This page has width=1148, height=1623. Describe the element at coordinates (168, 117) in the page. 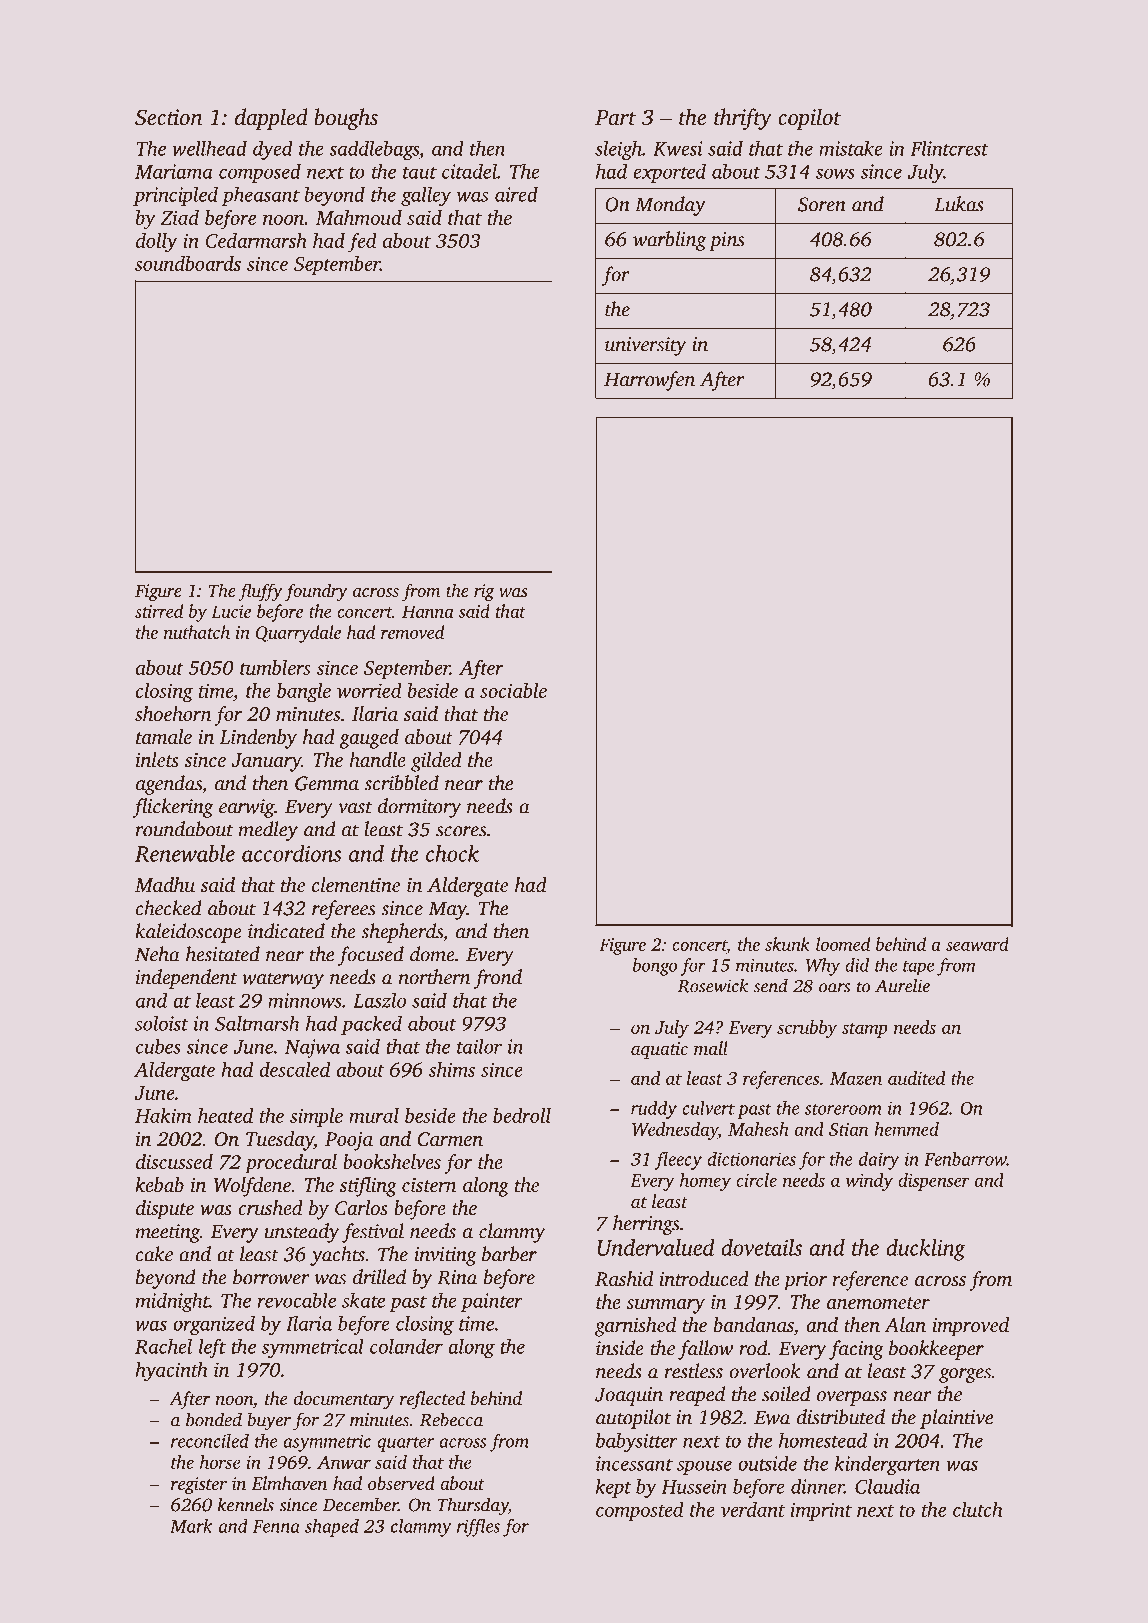

I see `Section` at that location.
